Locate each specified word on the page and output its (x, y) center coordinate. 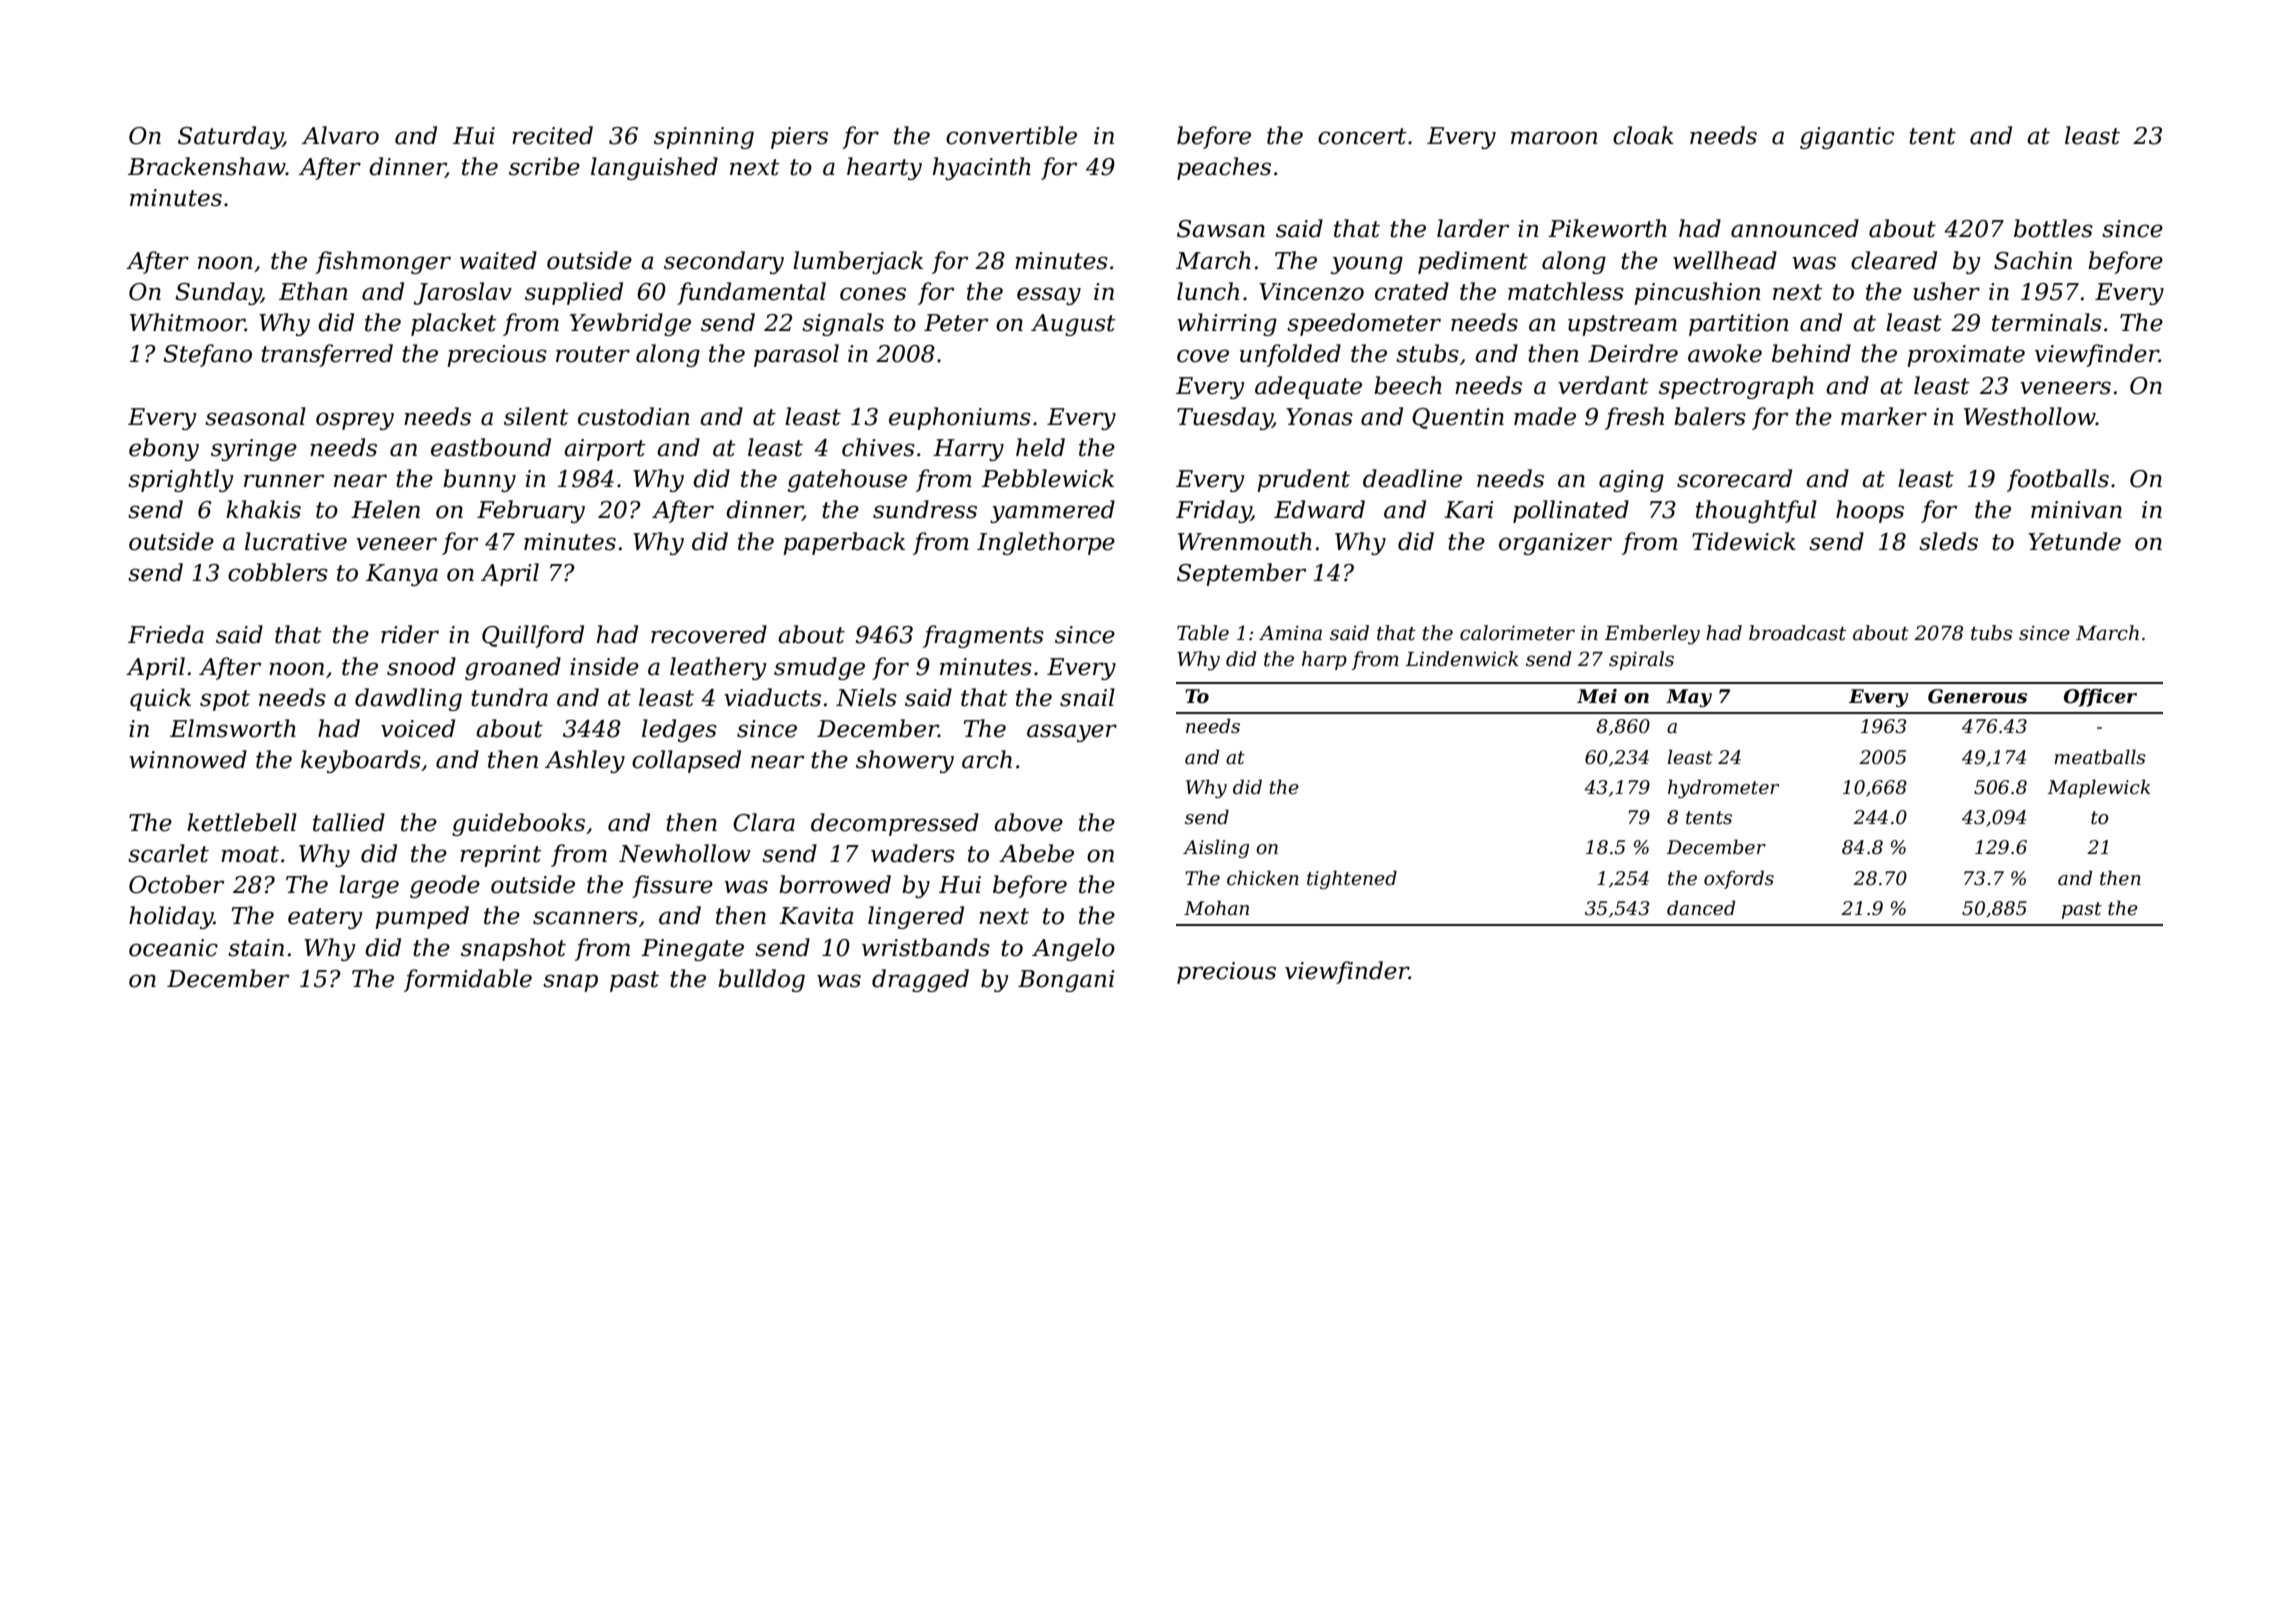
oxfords (1739, 879)
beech (1408, 385)
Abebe (1036, 853)
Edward (1319, 509)
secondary (724, 262)
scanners (585, 918)
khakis (263, 509)
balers (1710, 416)
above (1028, 822)
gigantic (1847, 138)
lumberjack (858, 262)
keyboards (361, 761)
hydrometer (1723, 788)
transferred (327, 355)
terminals (2047, 322)
